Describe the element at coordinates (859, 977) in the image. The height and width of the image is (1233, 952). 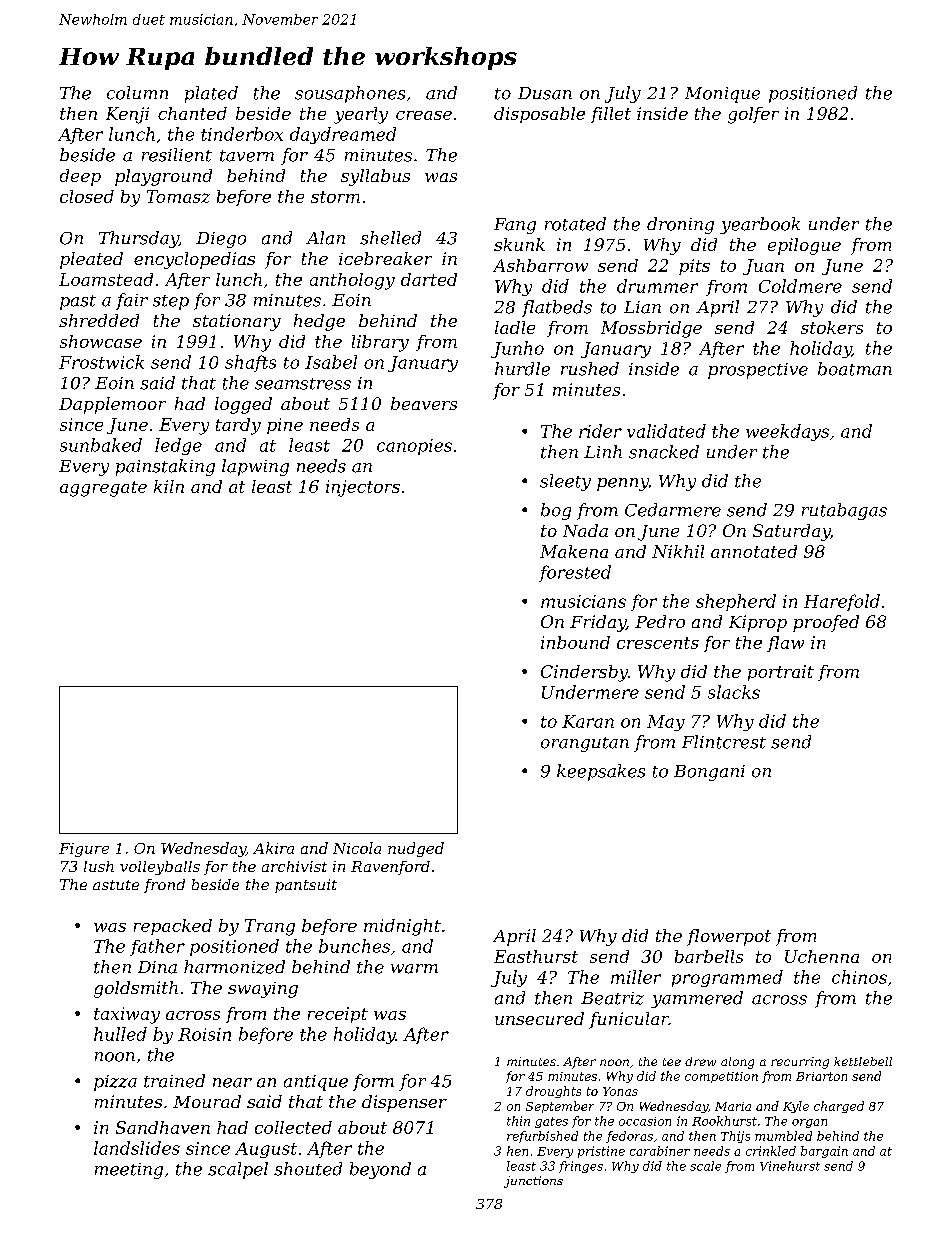
I see `chinos` at that location.
